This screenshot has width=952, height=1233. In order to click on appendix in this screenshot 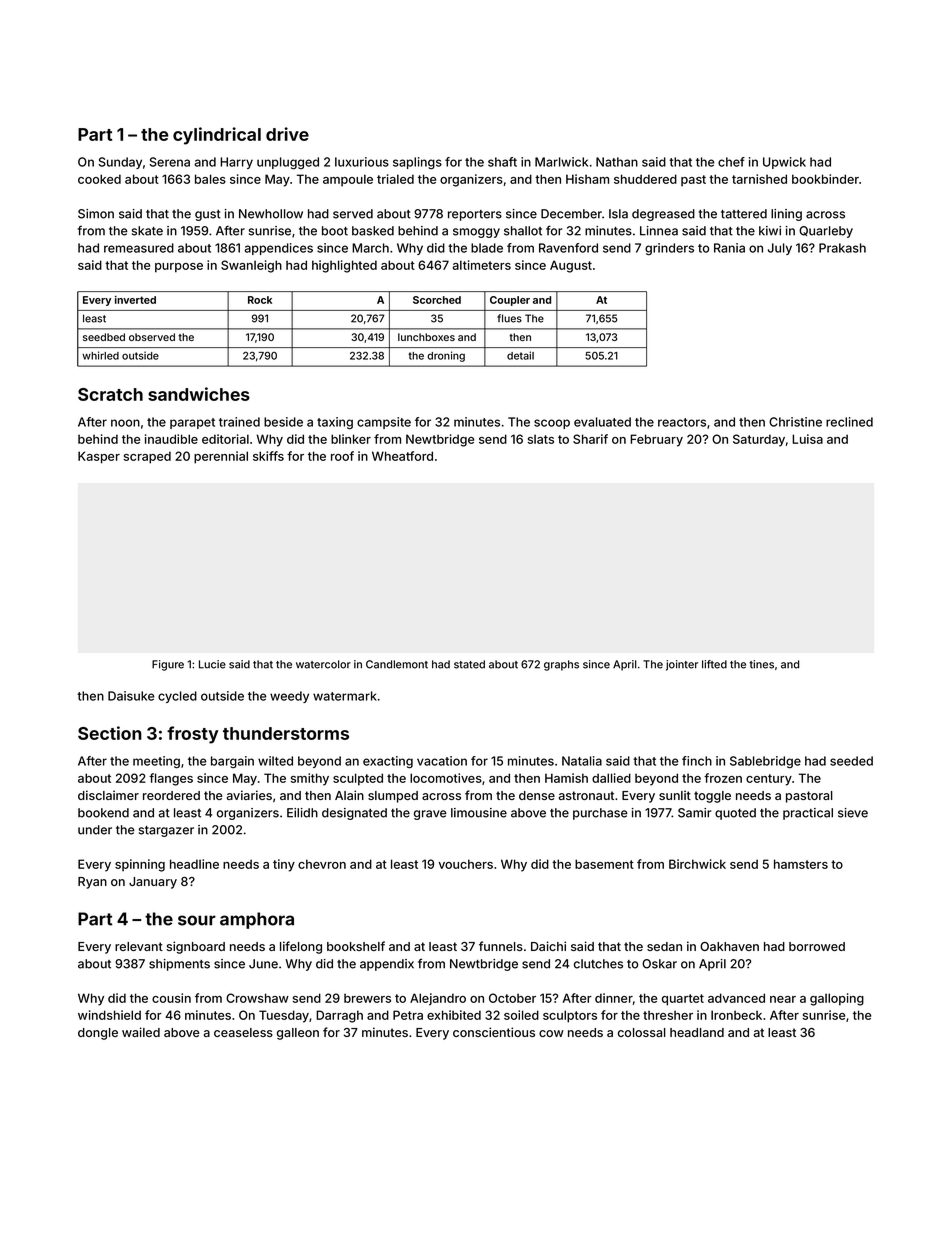, I will do `click(387, 965)`.
